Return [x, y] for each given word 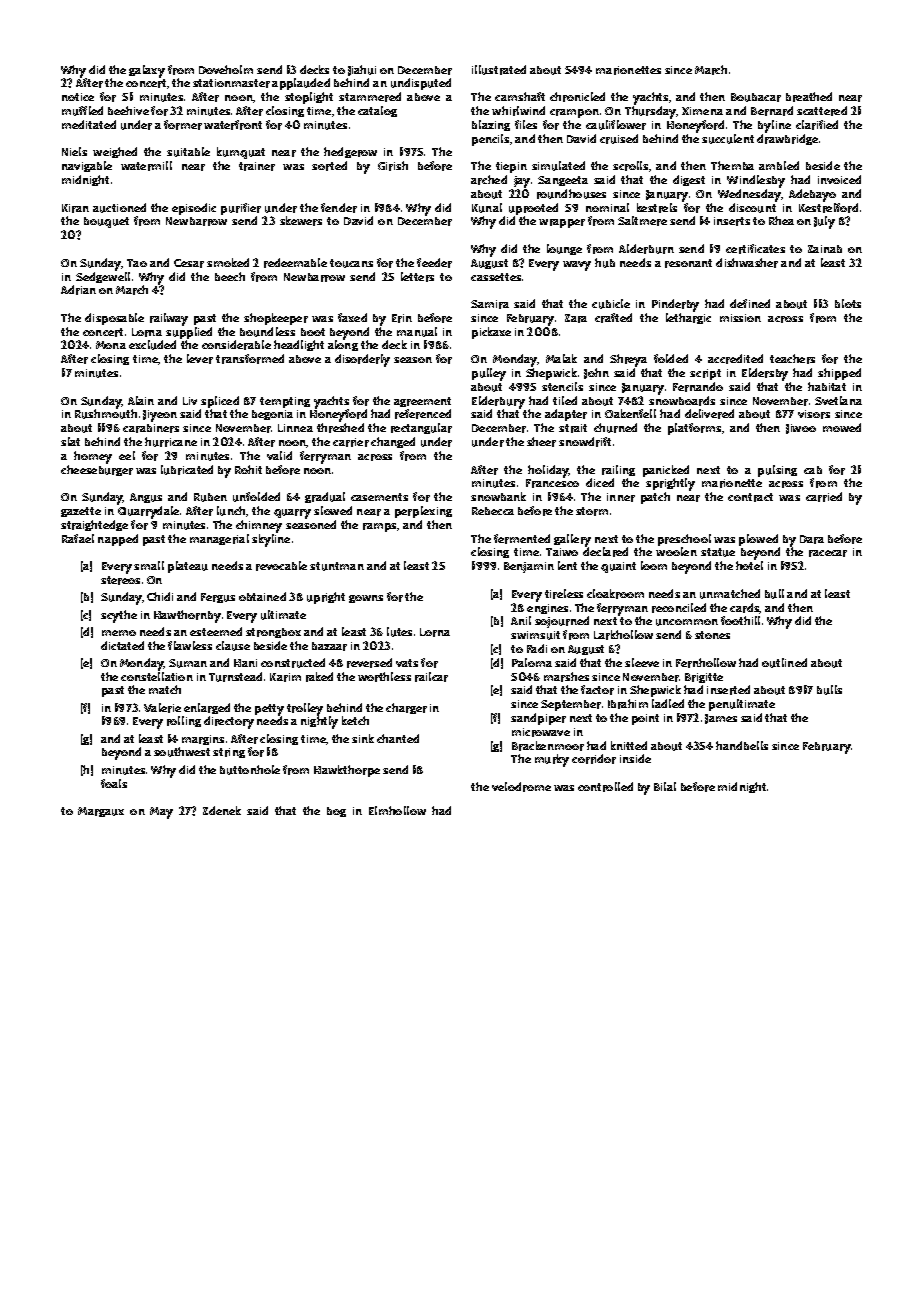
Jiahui [362, 70]
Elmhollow [397, 810]
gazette [81, 512]
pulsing [777, 471]
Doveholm [226, 69]
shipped [839, 374]
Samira [490, 304]
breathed [809, 97]
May [161, 813]
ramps [379, 527]
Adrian [78, 290]
